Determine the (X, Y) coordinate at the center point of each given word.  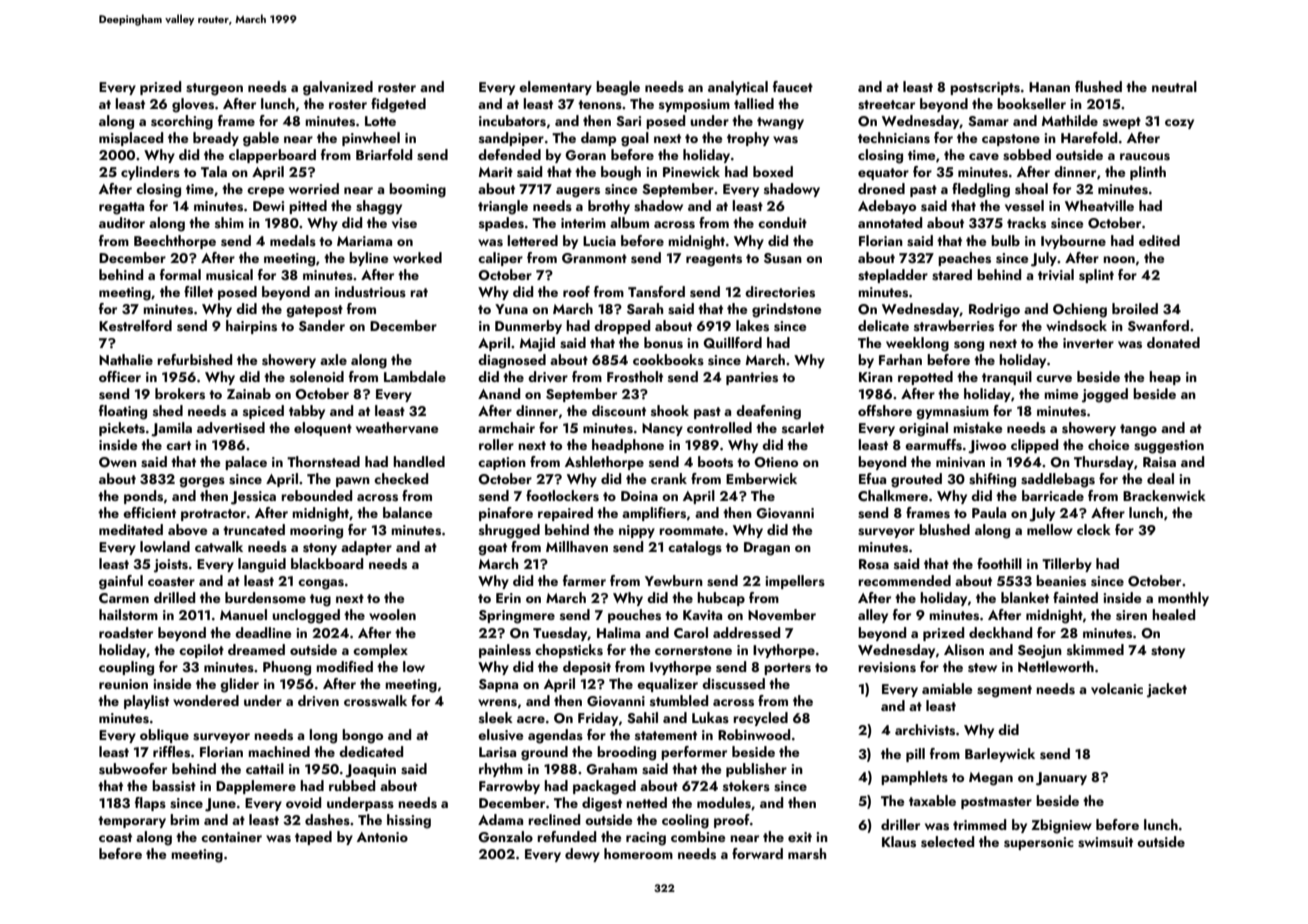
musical (229, 275)
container (231, 837)
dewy (582, 855)
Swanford (1158, 326)
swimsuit (1105, 842)
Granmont (594, 258)
